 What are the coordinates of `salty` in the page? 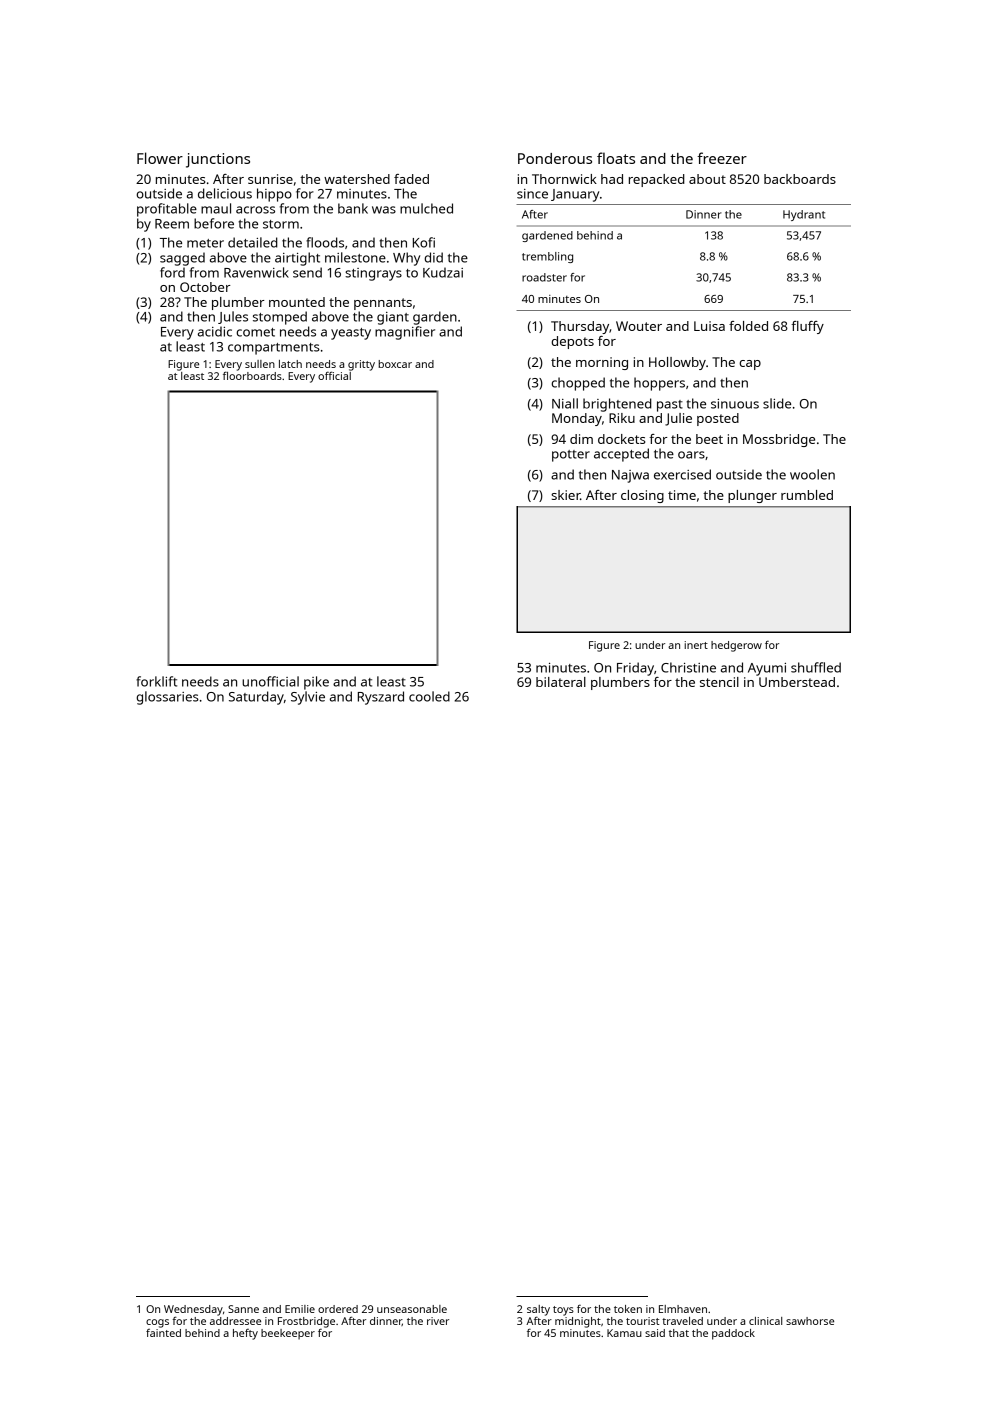 It's located at (538, 1310).
